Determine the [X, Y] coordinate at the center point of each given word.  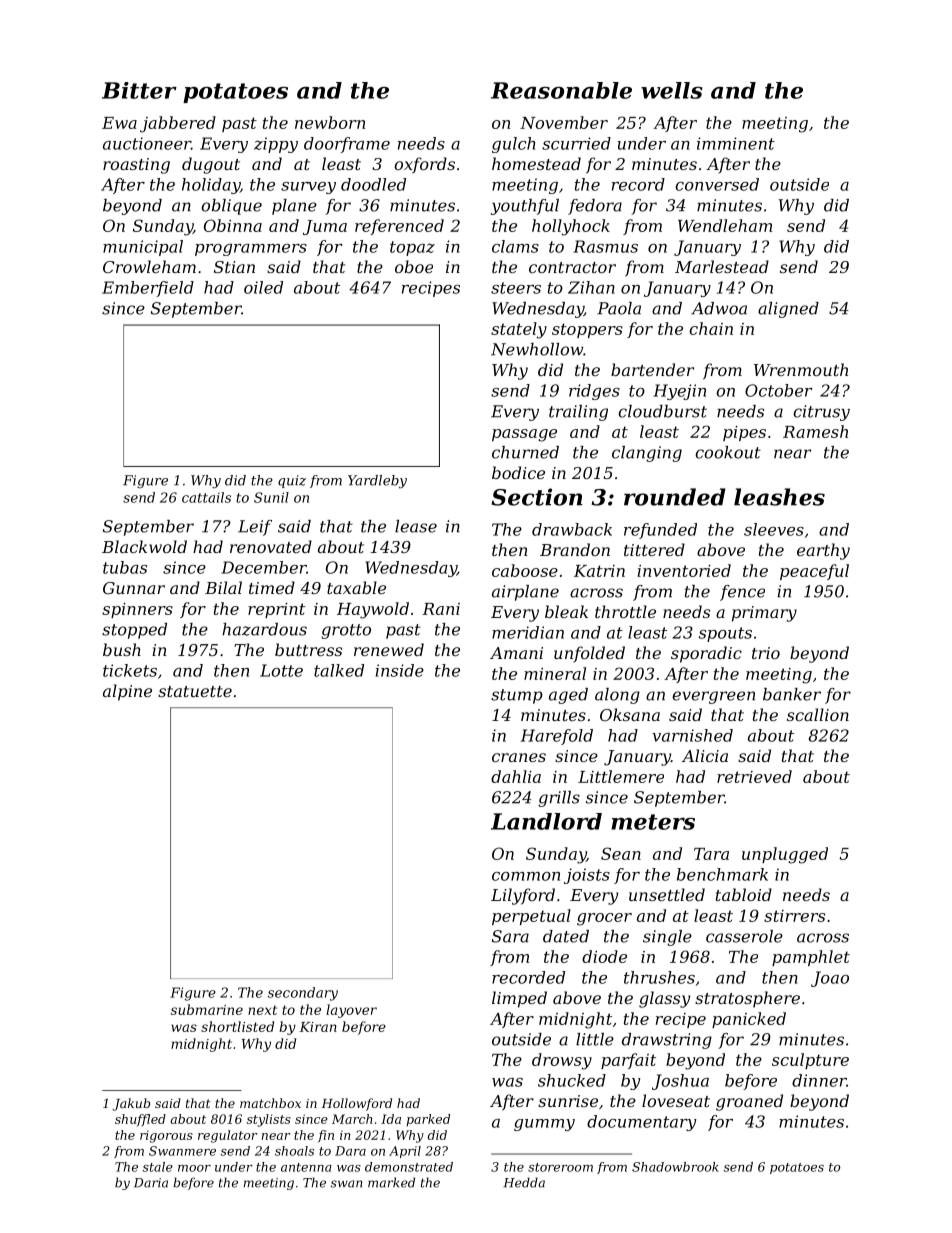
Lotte [281, 670]
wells [672, 90]
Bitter [139, 90]
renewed [389, 649]
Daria [151, 1183]
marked [391, 1182]
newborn [330, 122]
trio [766, 653]
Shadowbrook [675, 1167]
